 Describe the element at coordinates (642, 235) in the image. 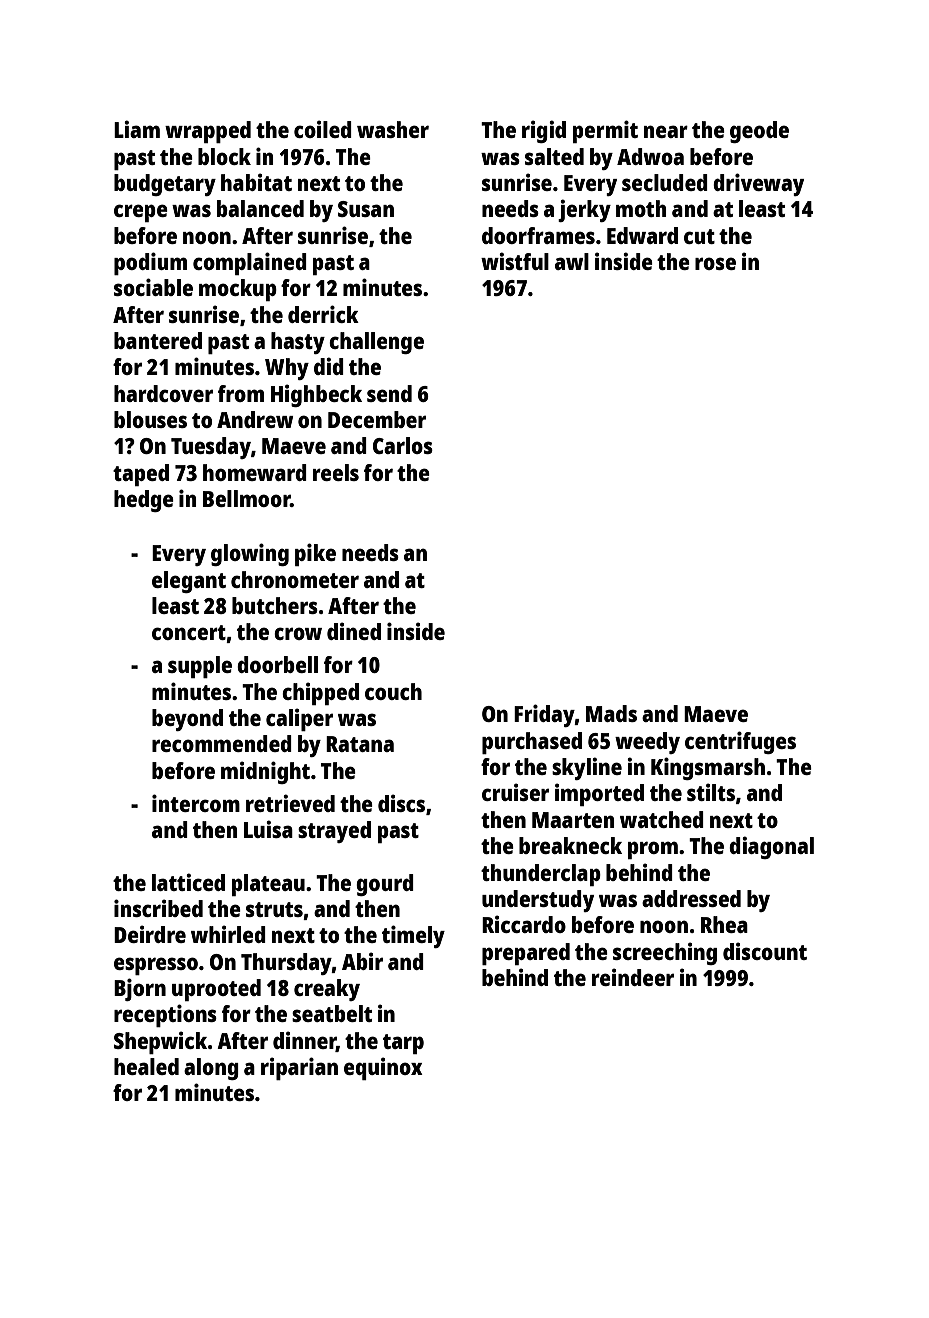

I see `Edward` at that location.
